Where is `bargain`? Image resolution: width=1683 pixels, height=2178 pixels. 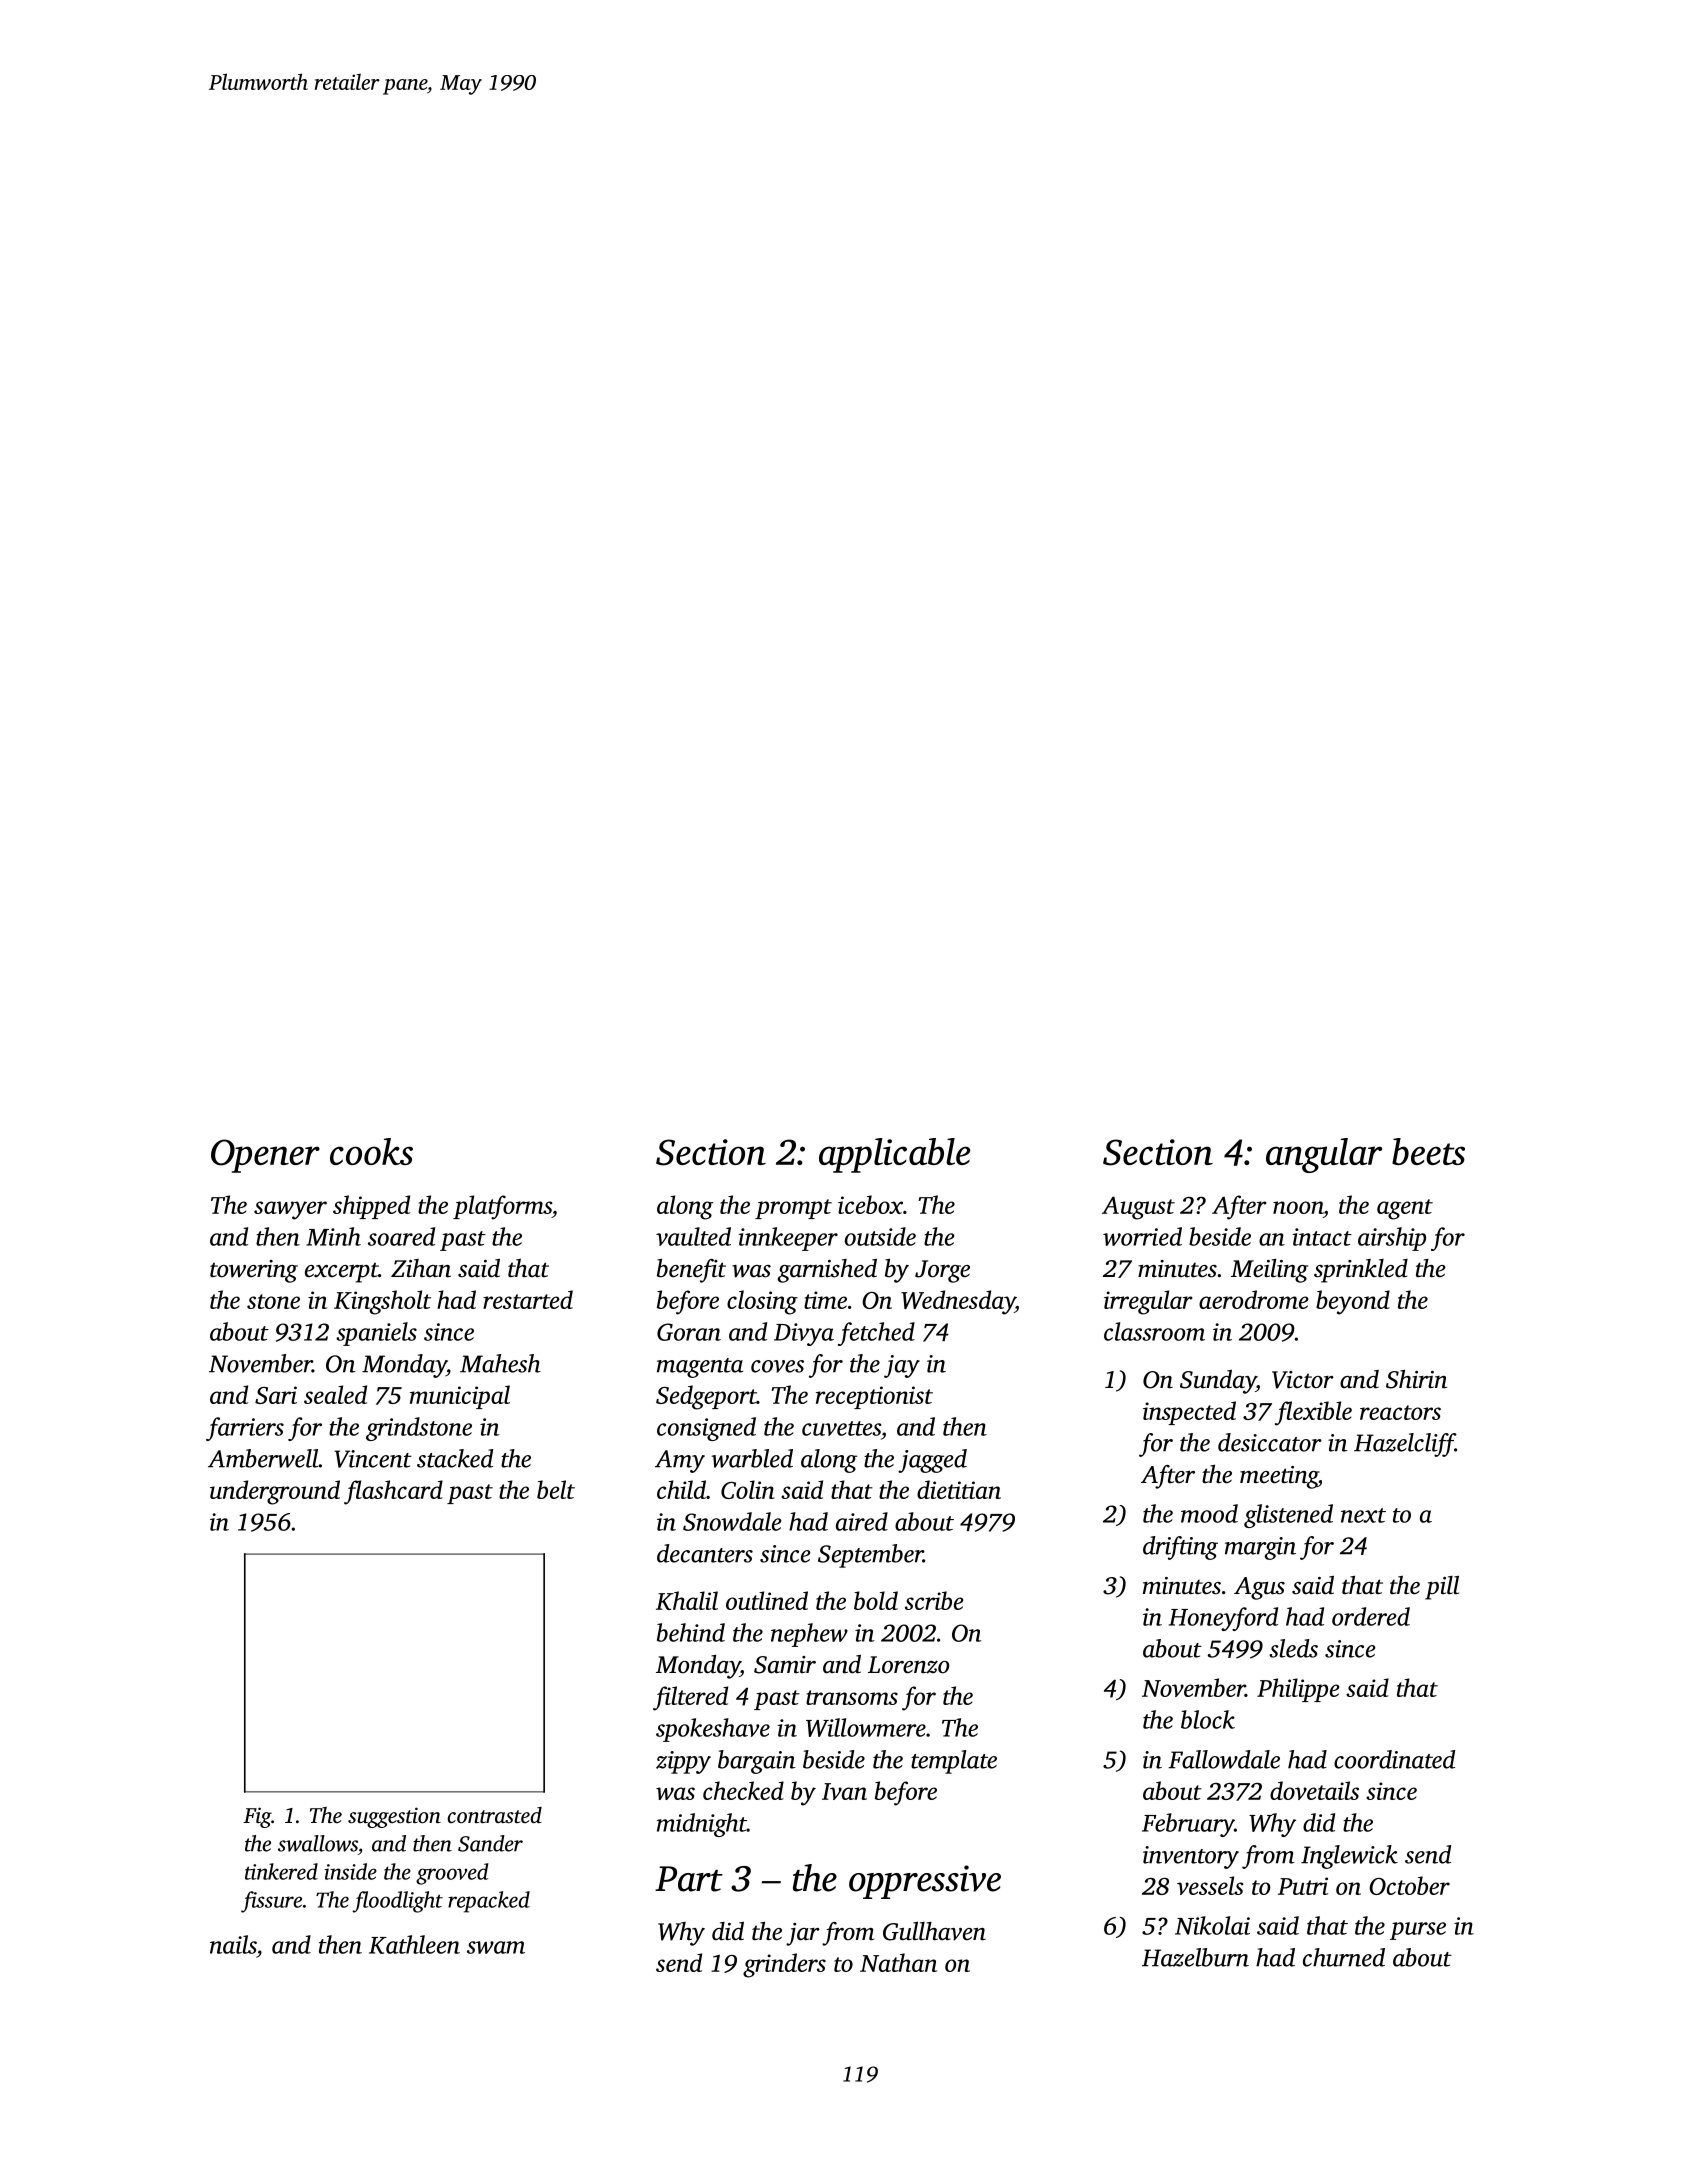 bargain is located at coordinates (756, 1762).
